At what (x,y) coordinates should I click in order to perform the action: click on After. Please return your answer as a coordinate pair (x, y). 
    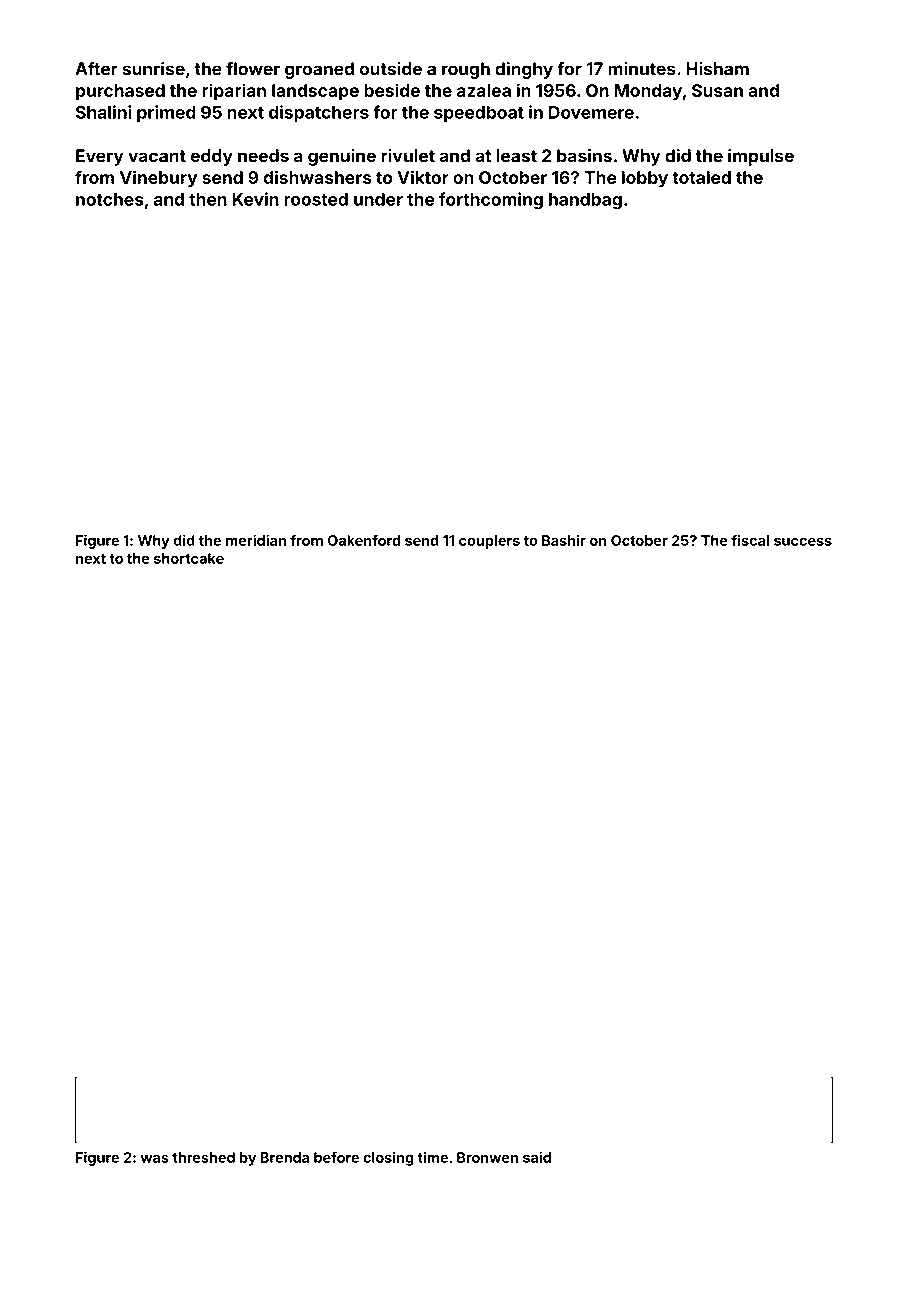
    Looking at the image, I should click on (96, 69).
